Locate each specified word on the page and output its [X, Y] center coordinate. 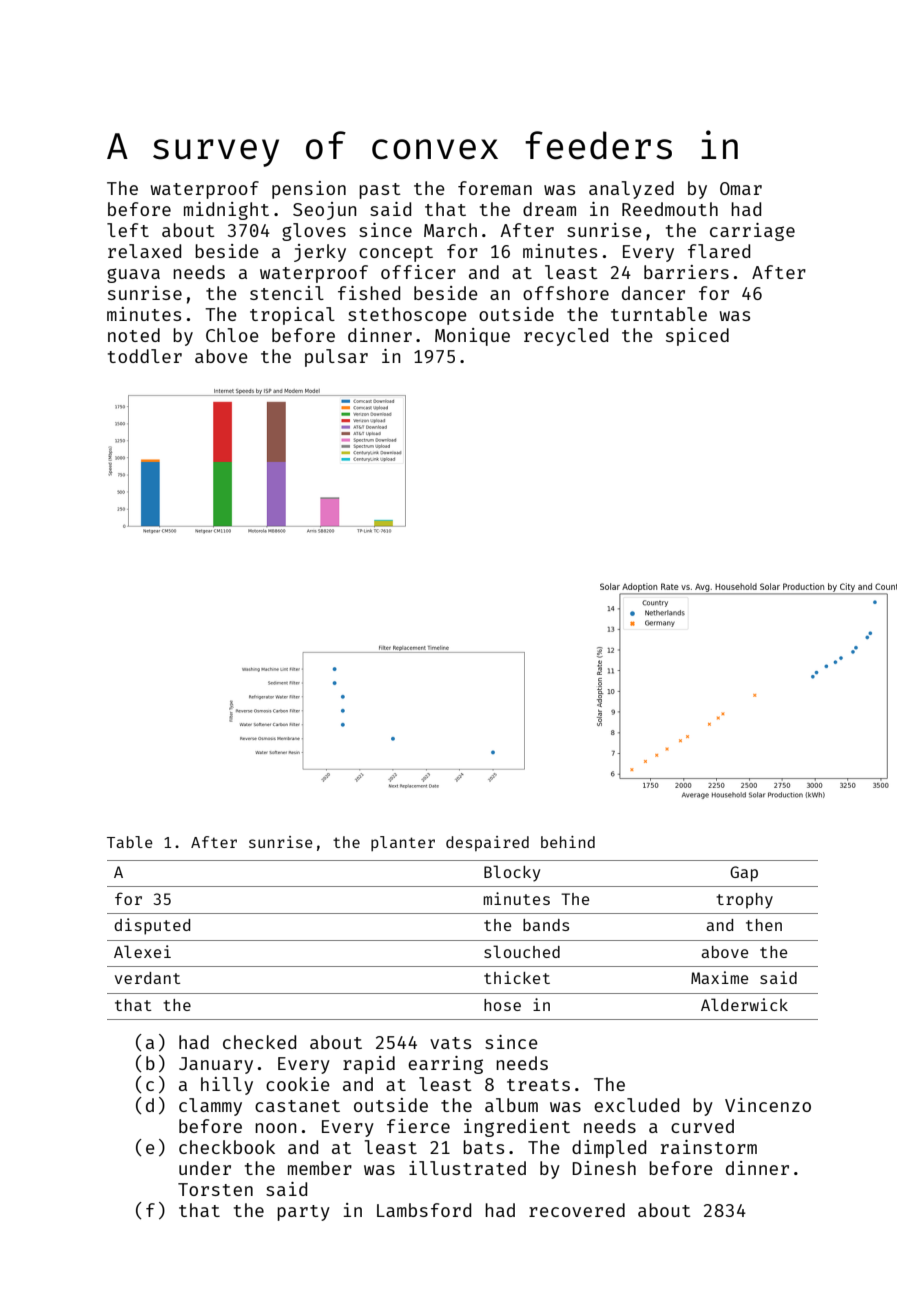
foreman [495, 188]
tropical [292, 316]
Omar [741, 188]
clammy [210, 1107]
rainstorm [709, 1147]
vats [450, 1043]
